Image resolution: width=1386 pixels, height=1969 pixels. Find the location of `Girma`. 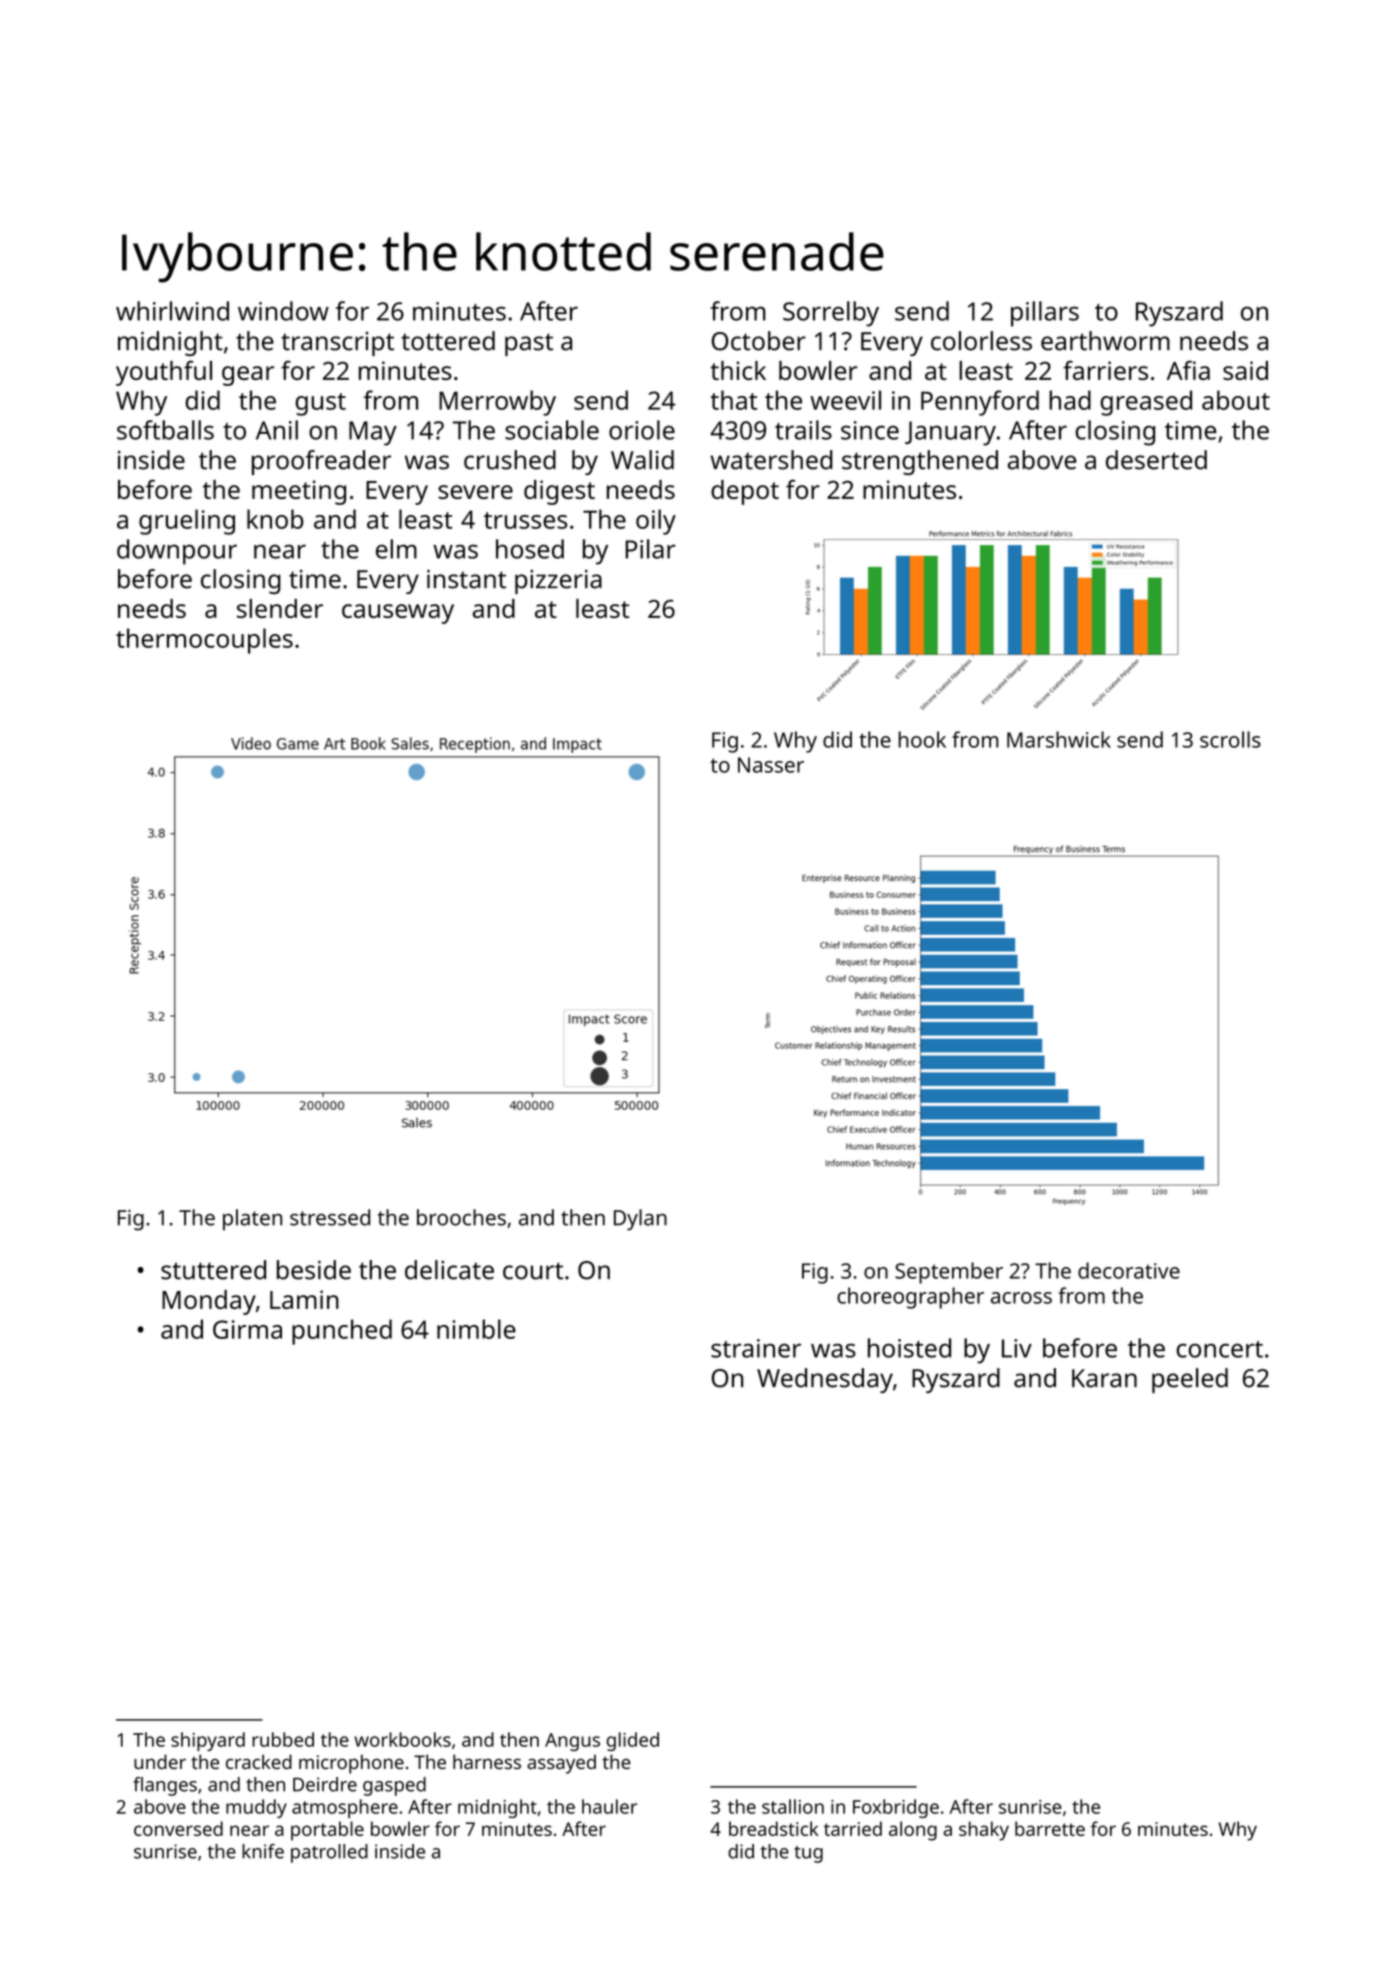

Girma is located at coordinates (247, 1329).
